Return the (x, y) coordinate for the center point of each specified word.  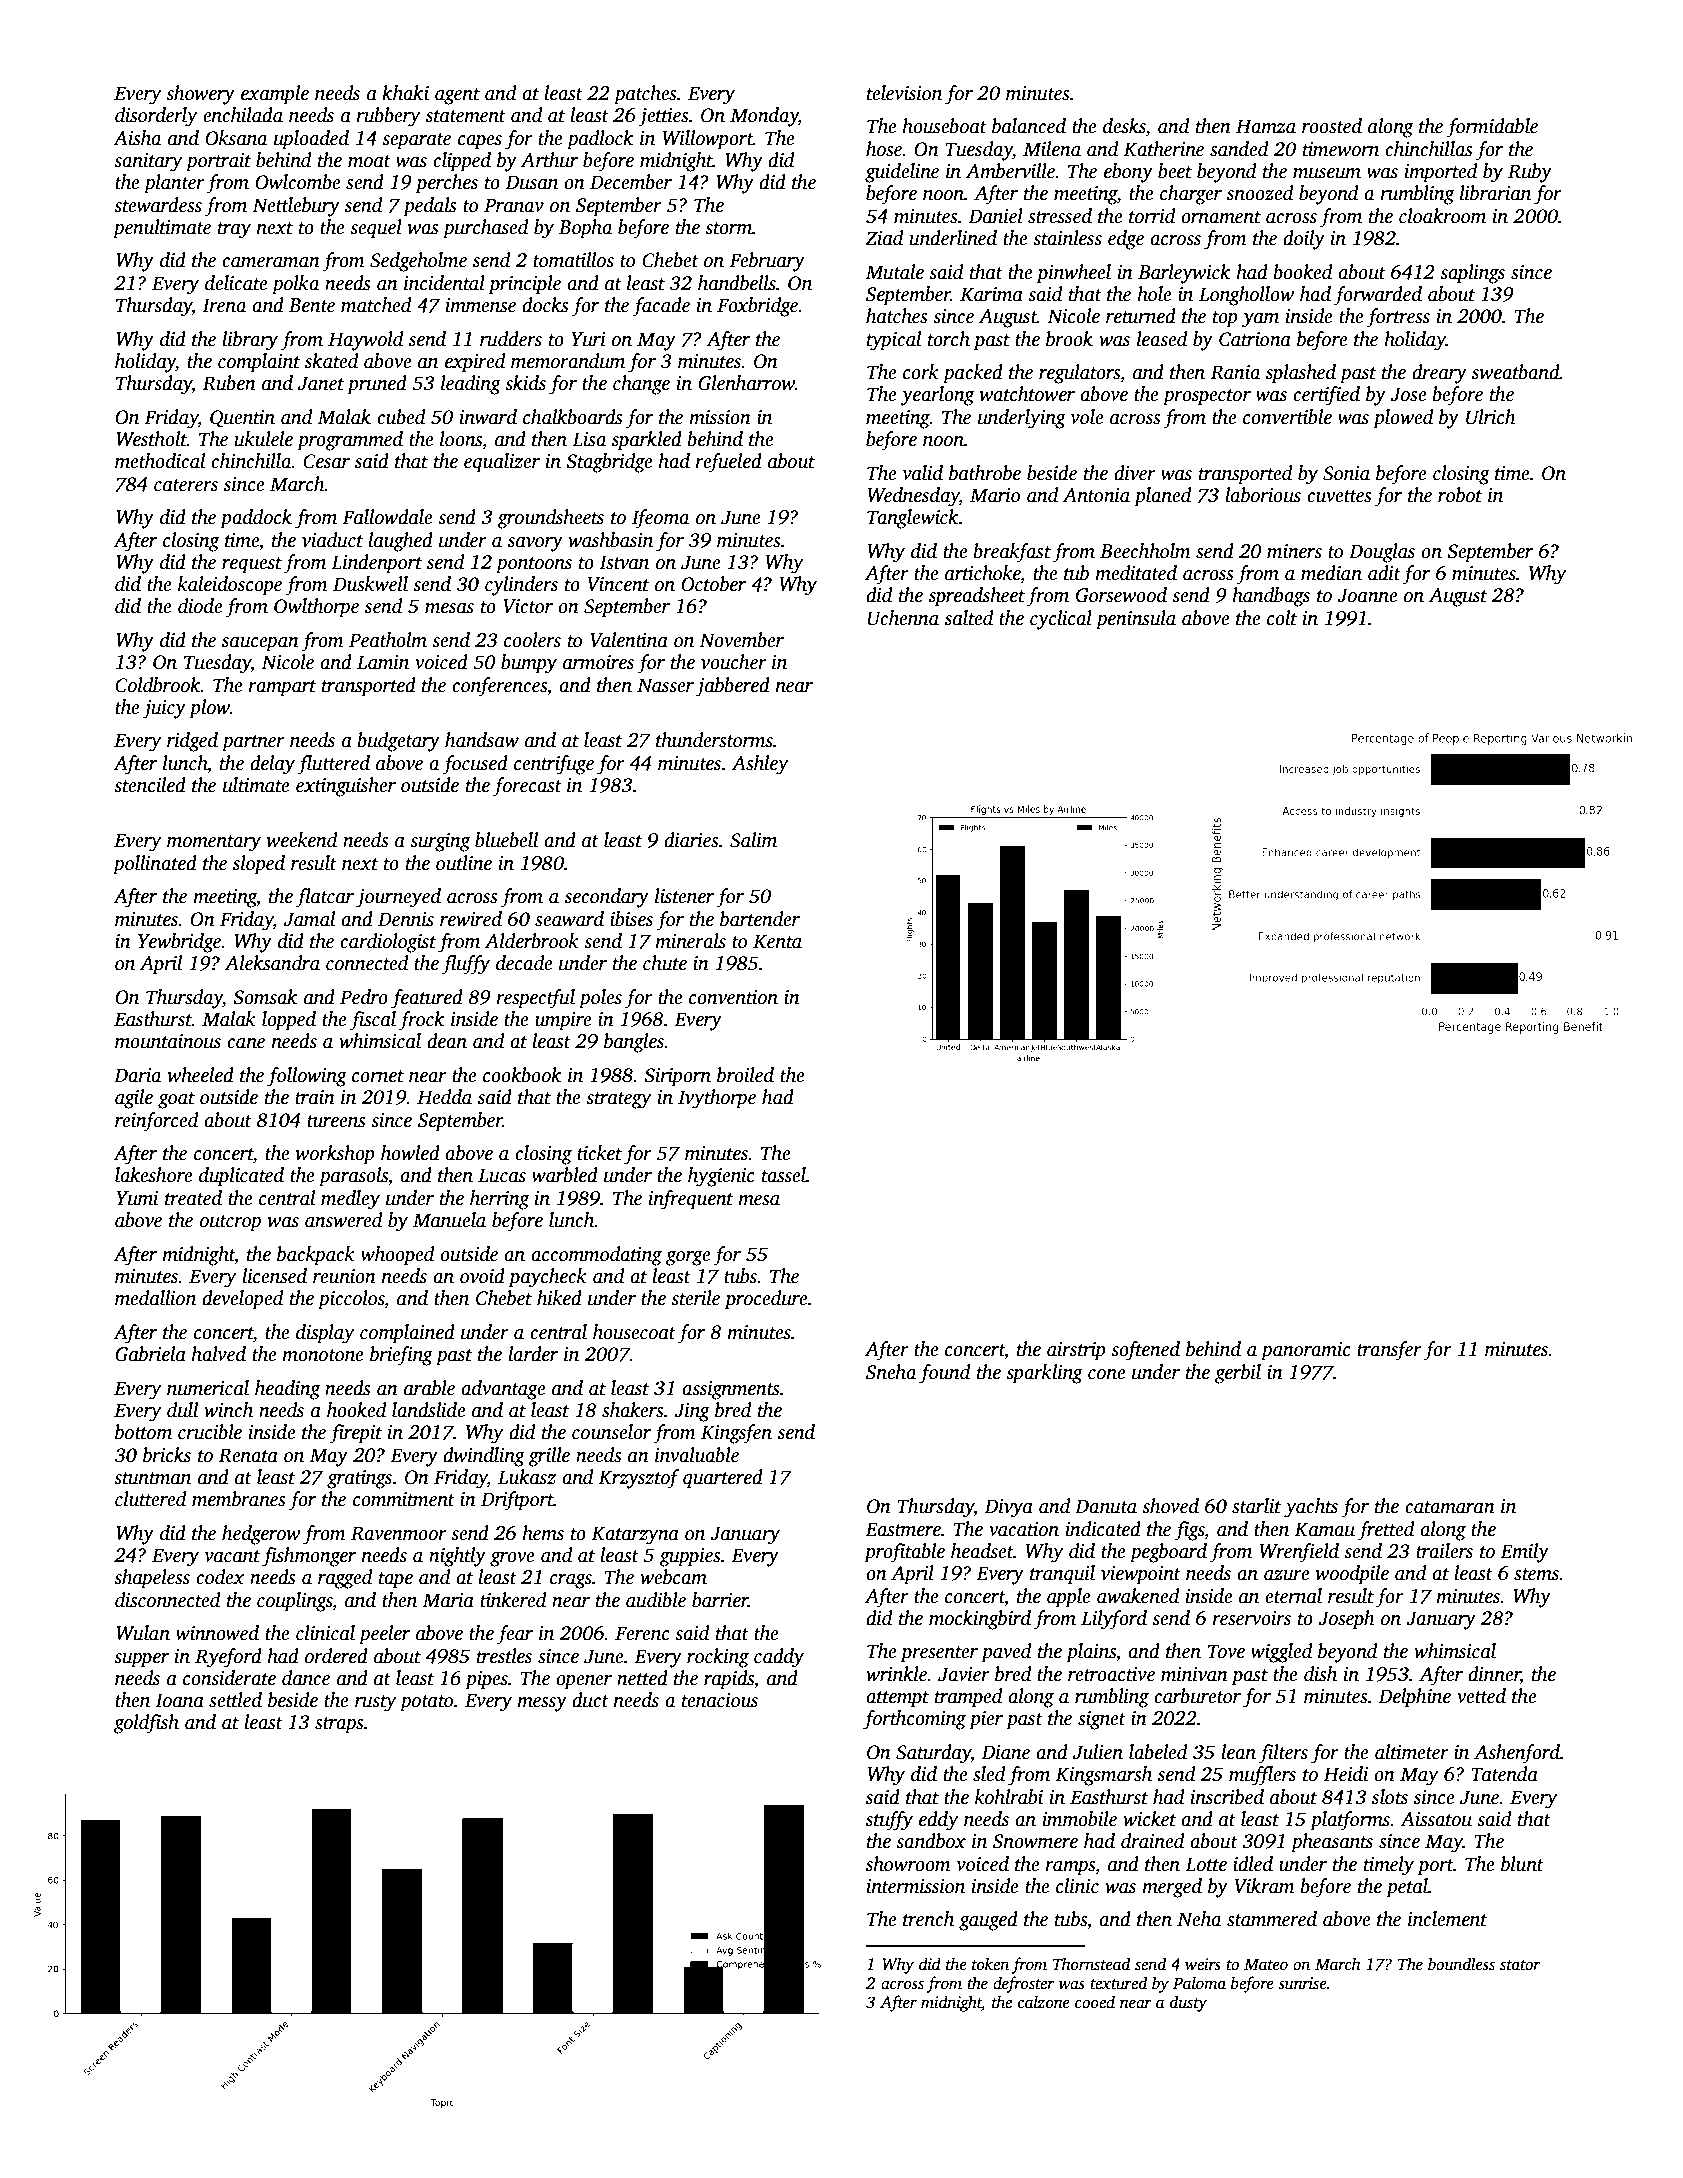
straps (339, 1725)
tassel (784, 1175)
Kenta (777, 941)
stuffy (889, 1821)
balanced (1029, 126)
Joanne (1367, 595)
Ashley (760, 765)
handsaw (482, 740)
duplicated (241, 1177)
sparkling (1044, 1374)
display (325, 1334)
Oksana (236, 138)
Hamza (1266, 126)
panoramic (1306, 1351)
